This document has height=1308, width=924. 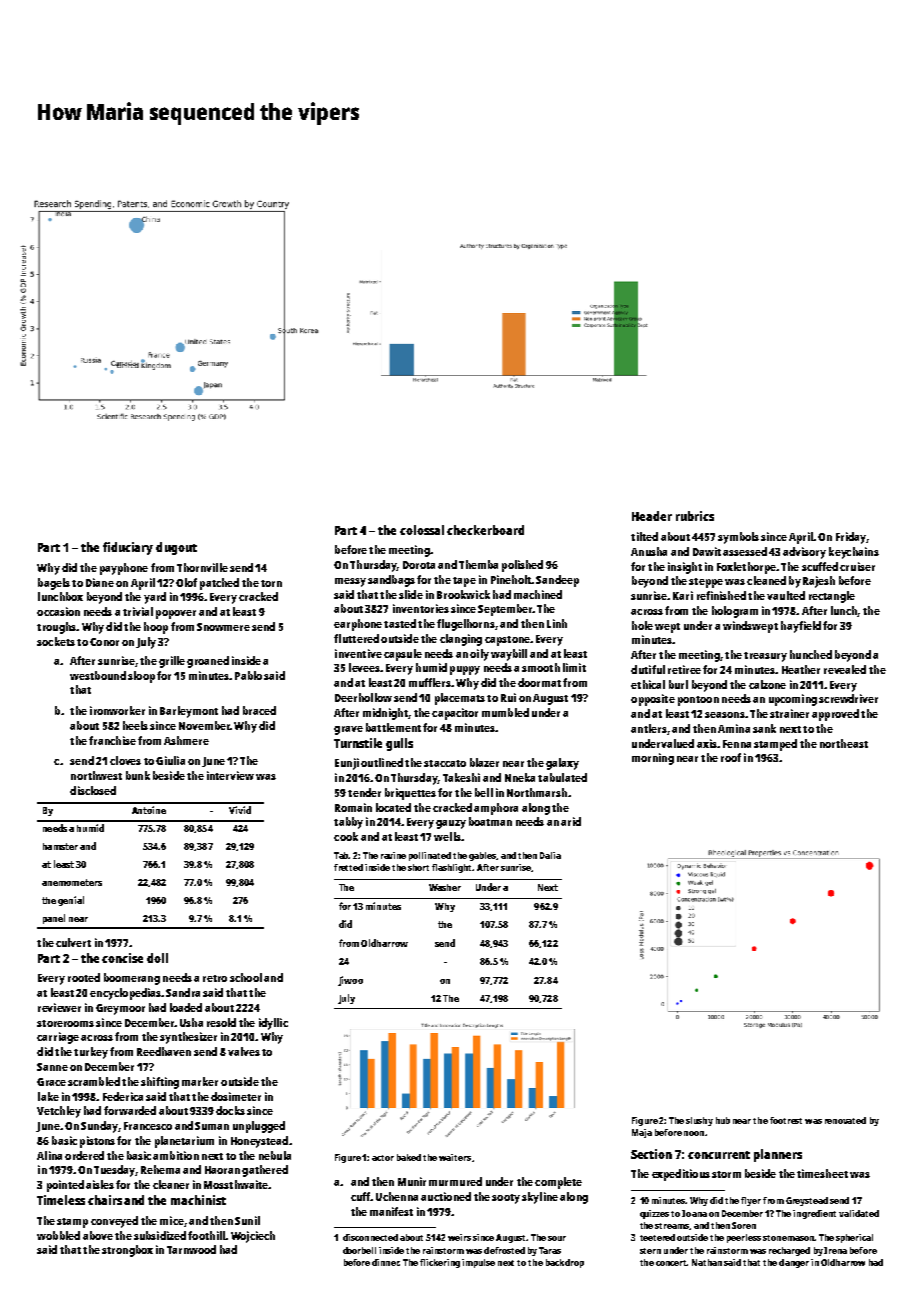 What do you see at coordinates (112, 740) in the document?
I see `franchise` at bounding box center [112, 740].
